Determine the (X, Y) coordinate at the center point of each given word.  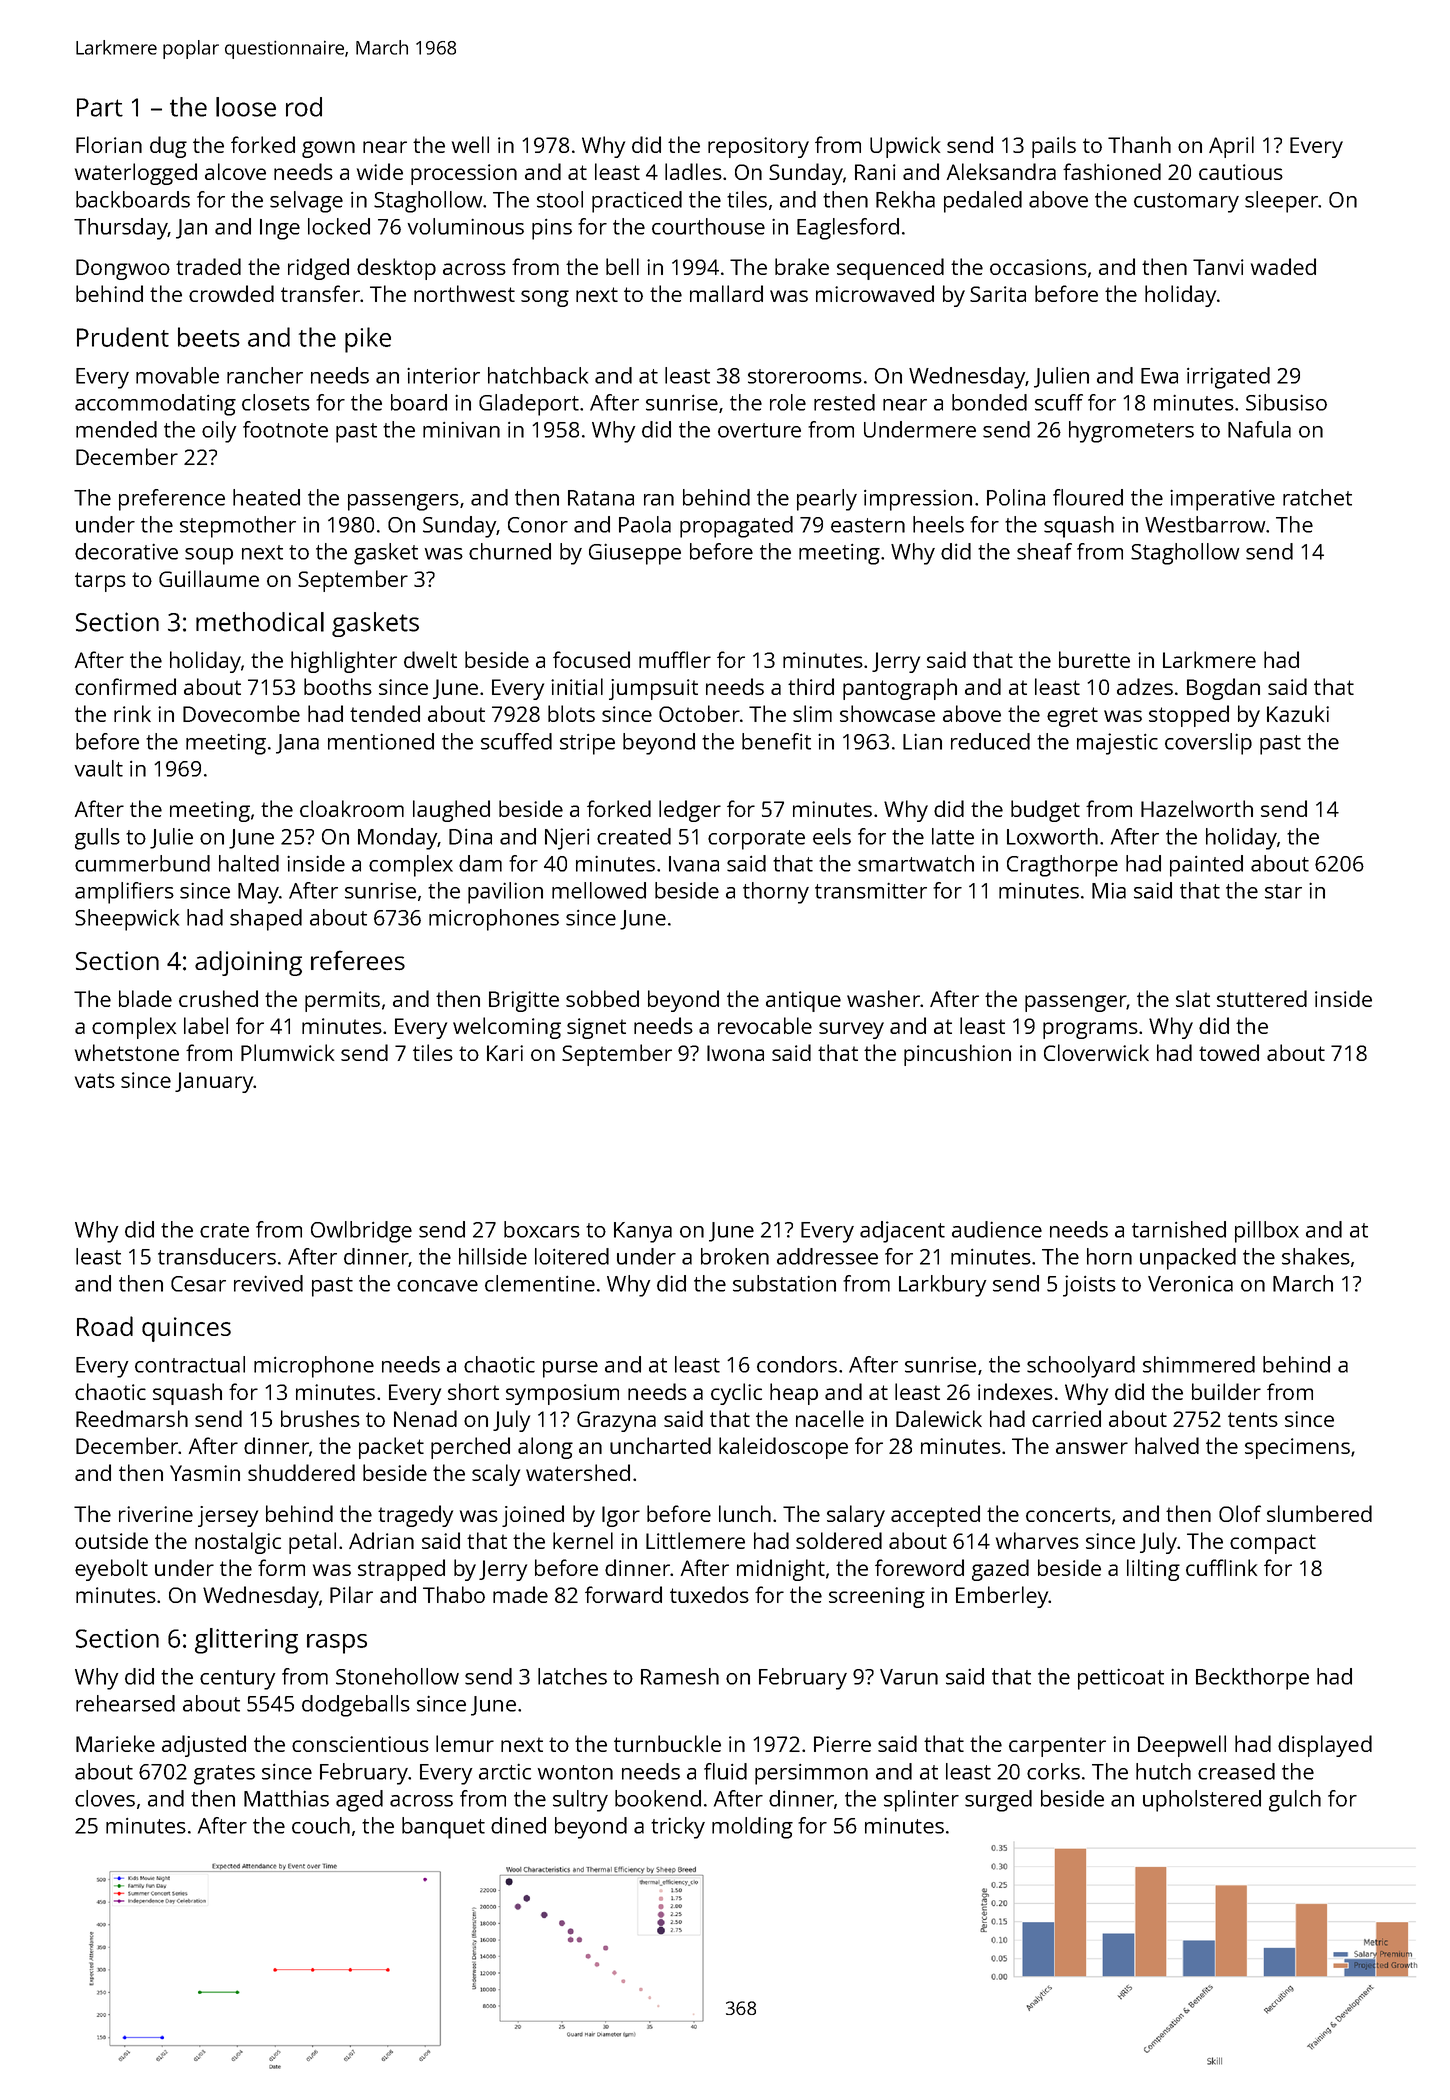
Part (100, 107)
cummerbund (142, 863)
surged (998, 1801)
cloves (105, 1798)
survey (851, 1030)
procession (464, 174)
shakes (1316, 1256)
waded (1283, 266)
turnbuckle (667, 1743)
